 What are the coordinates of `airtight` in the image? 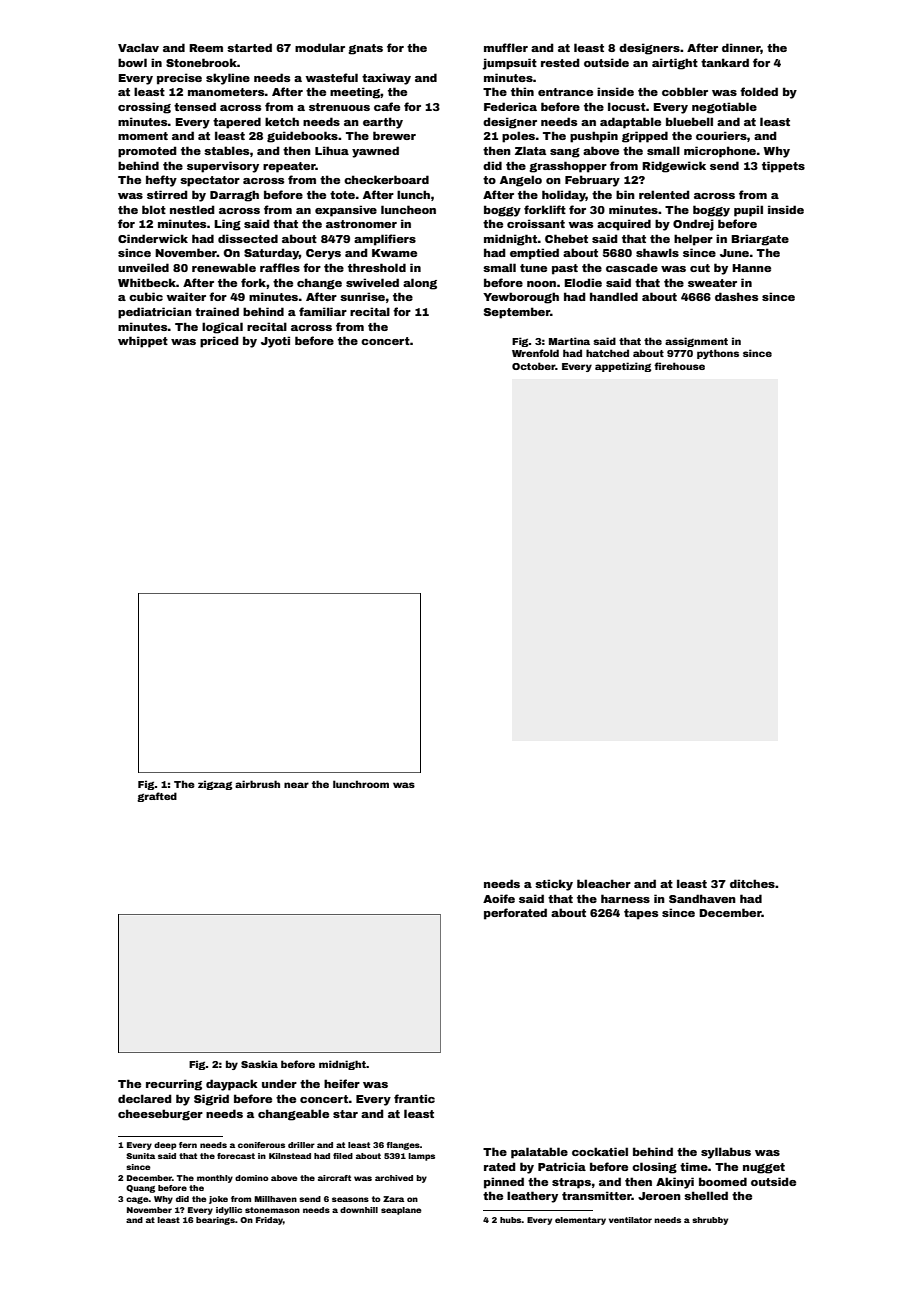 It's located at (675, 64).
